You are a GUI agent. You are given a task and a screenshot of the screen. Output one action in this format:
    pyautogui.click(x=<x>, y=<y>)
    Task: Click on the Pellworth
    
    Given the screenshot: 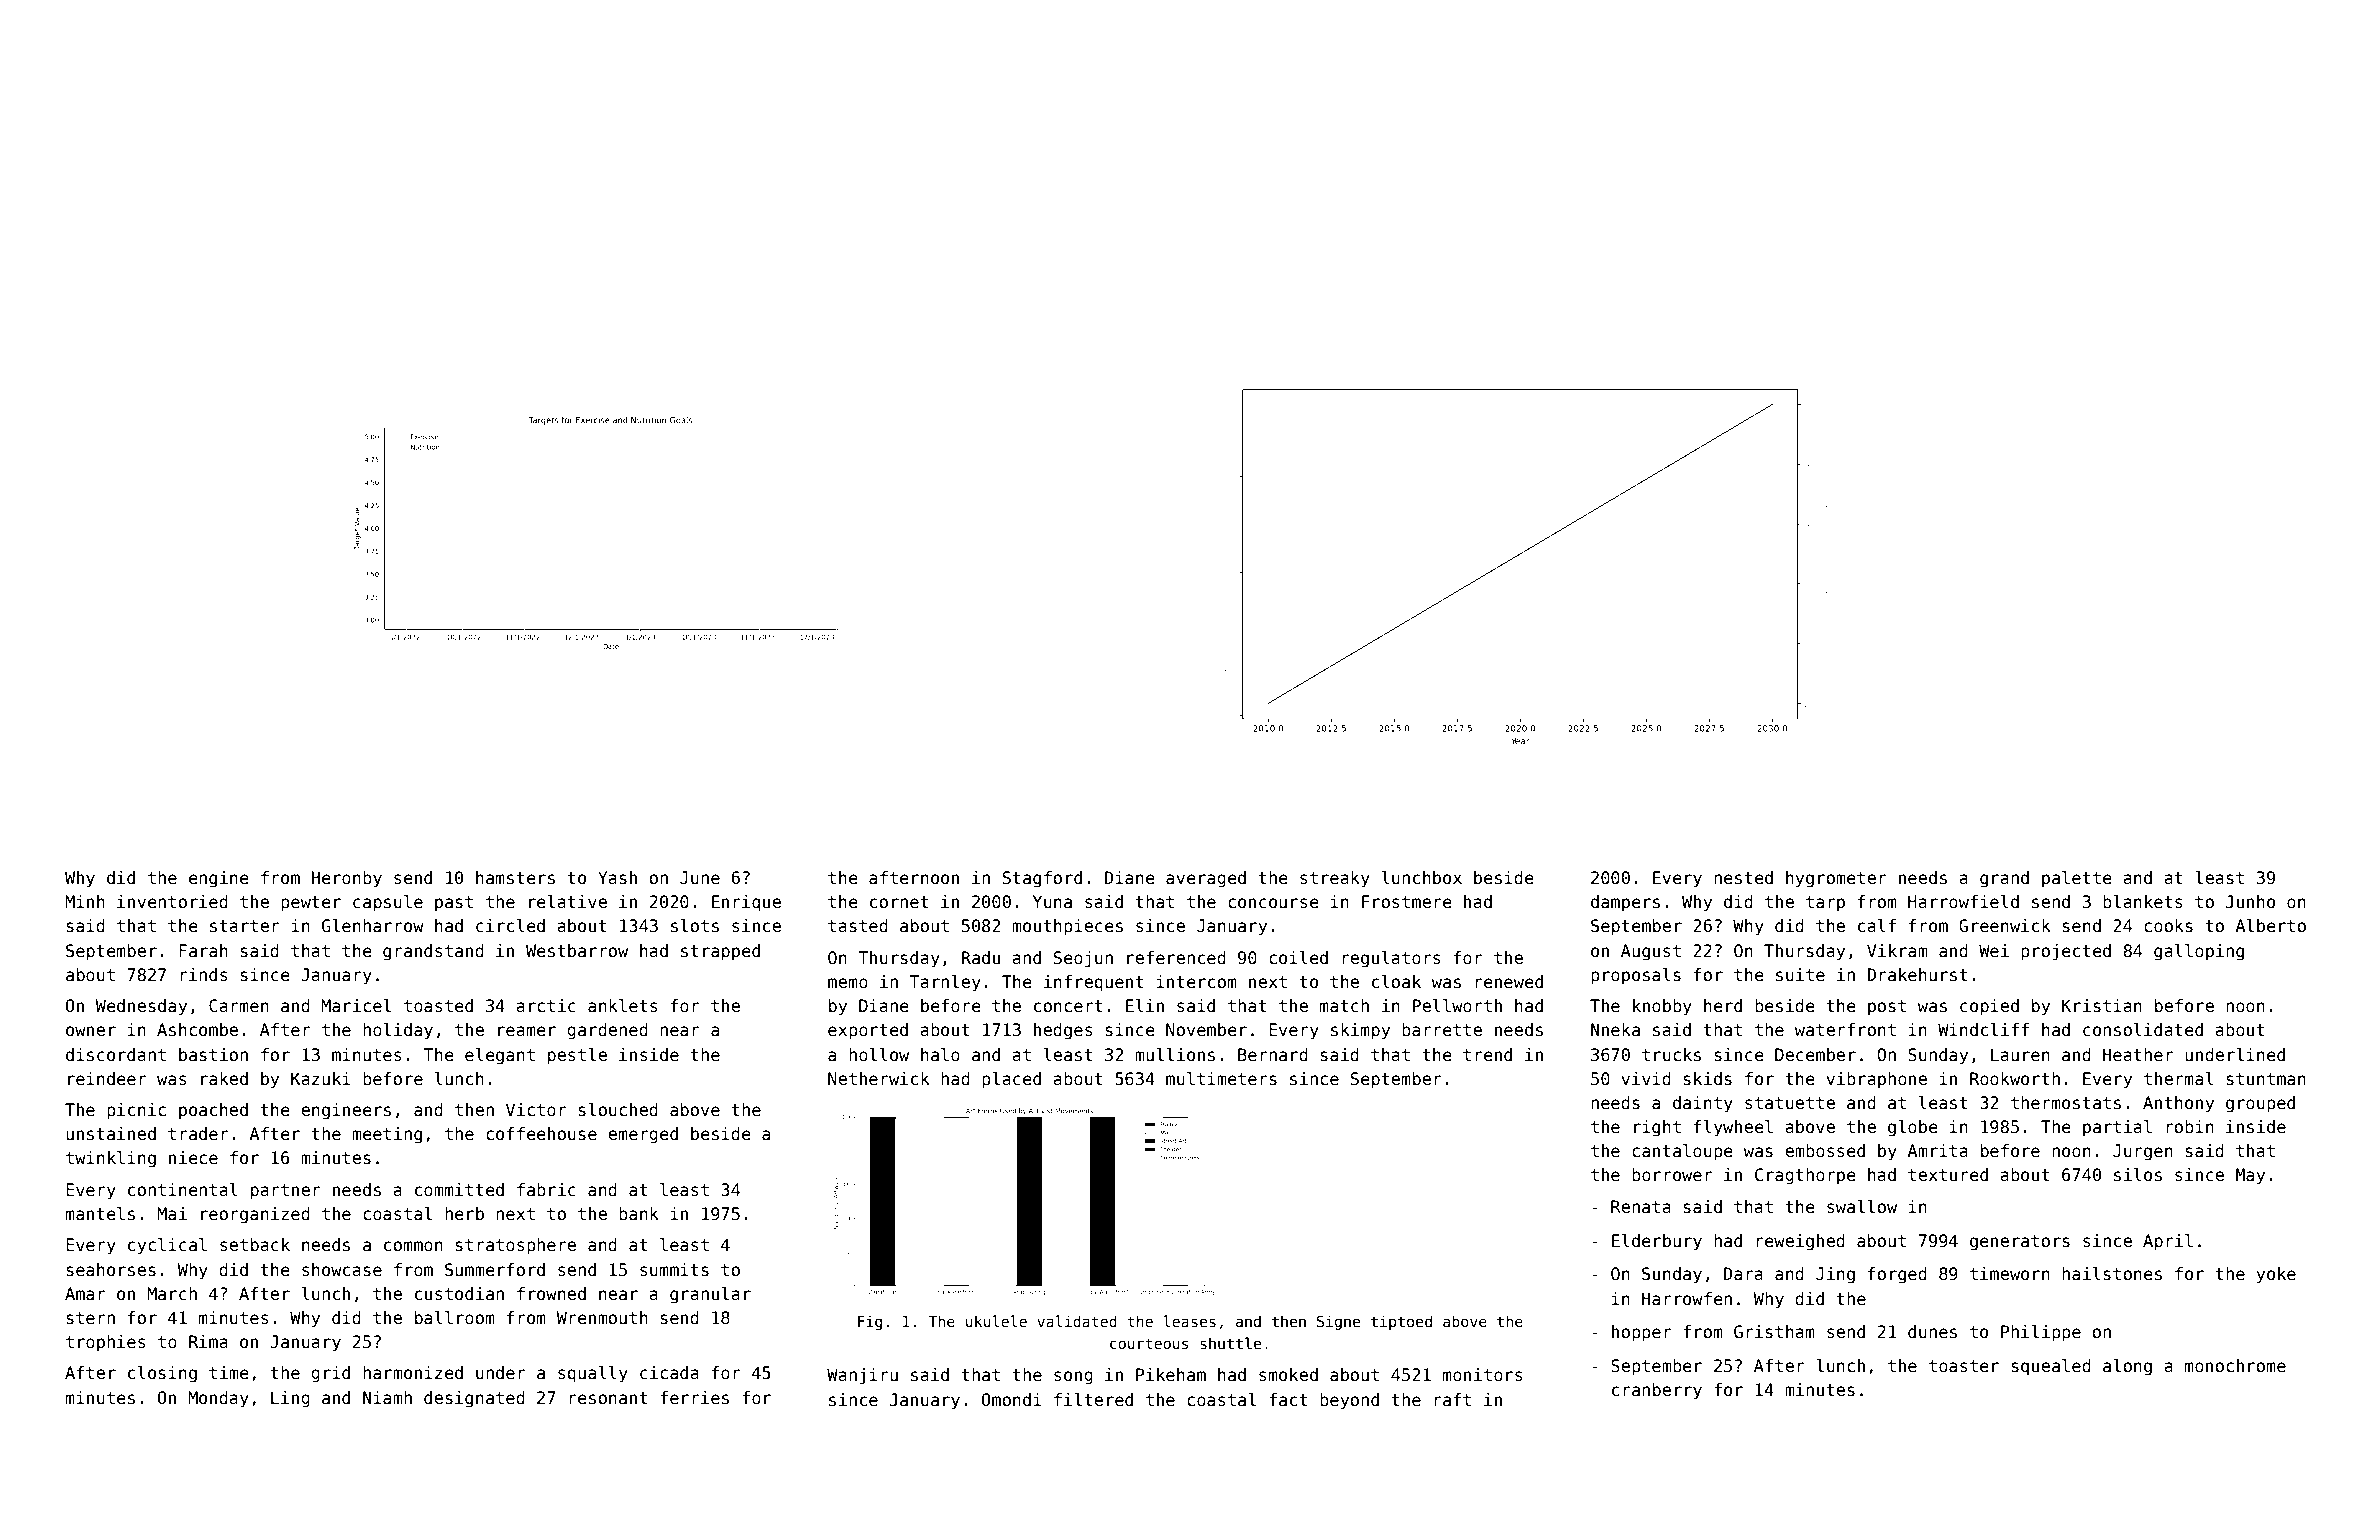 What is the action you would take?
    pyautogui.click(x=1457, y=1006)
